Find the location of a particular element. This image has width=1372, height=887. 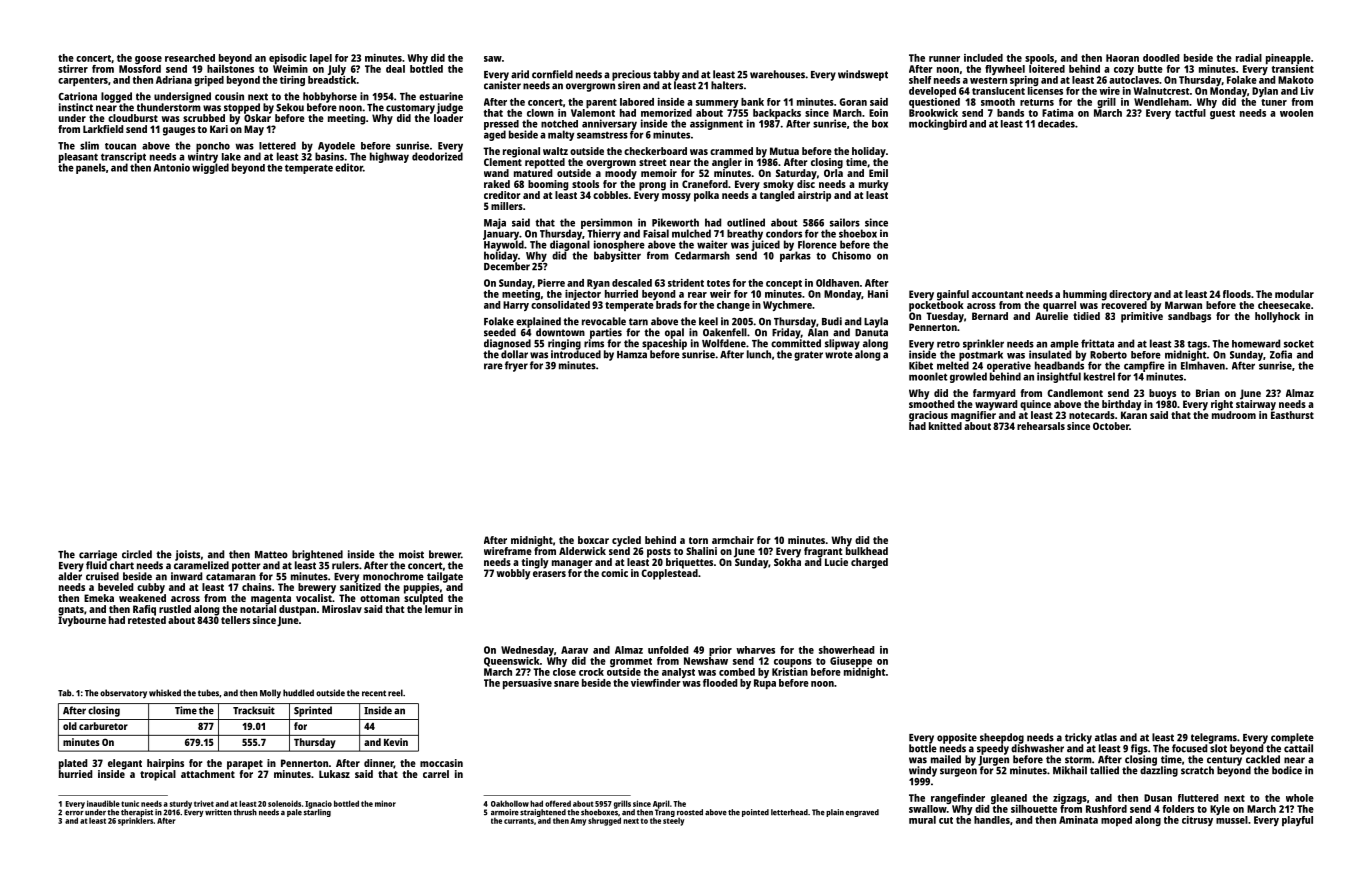

researched is located at coordinates (190, 58).
